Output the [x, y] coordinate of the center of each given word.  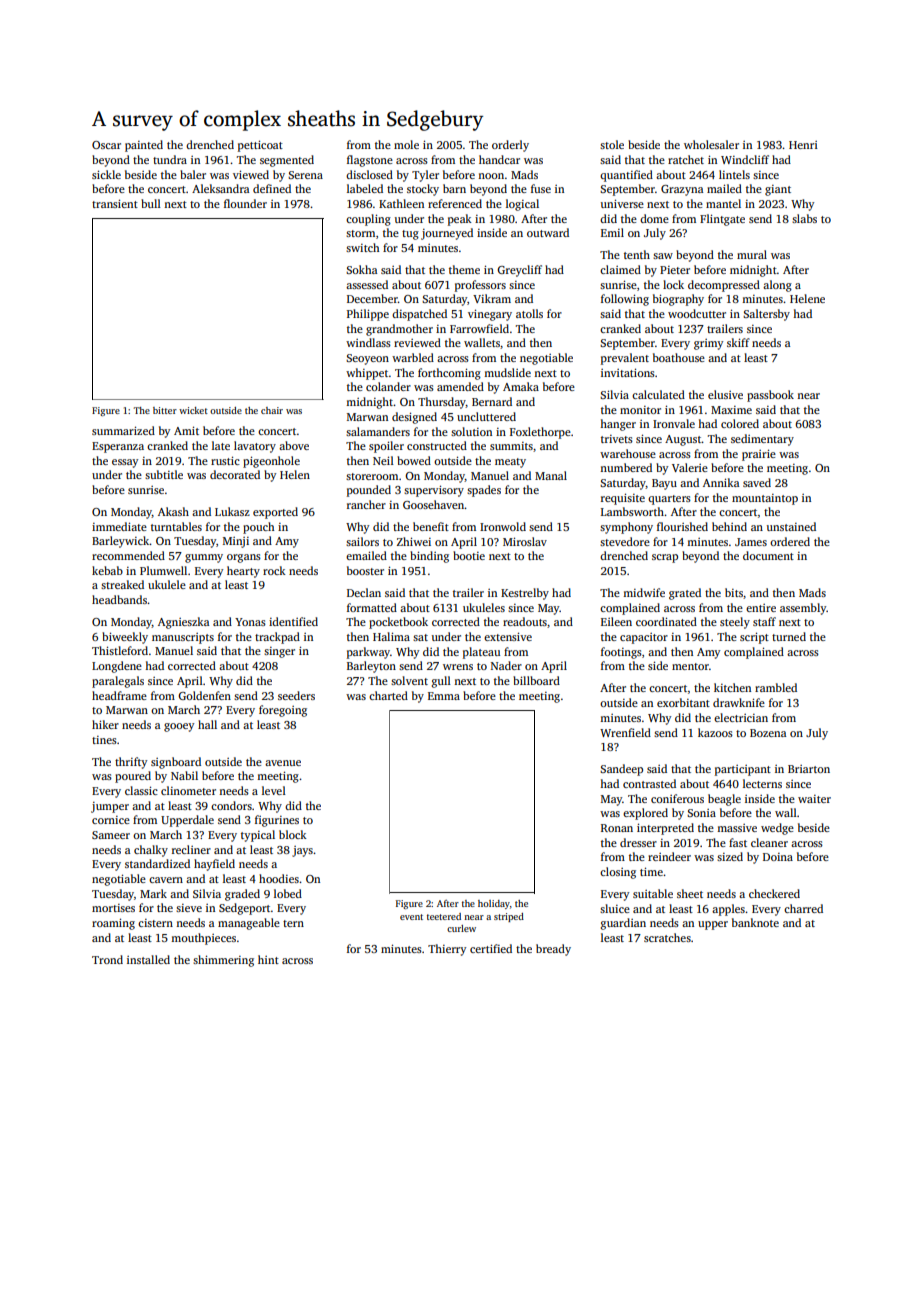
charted [388, 695]
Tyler [425, 176]
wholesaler [711, 144]
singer [279, 652]
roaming [113, 924]
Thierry [447, 950]
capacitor [644, 638]
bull [151, 203]
